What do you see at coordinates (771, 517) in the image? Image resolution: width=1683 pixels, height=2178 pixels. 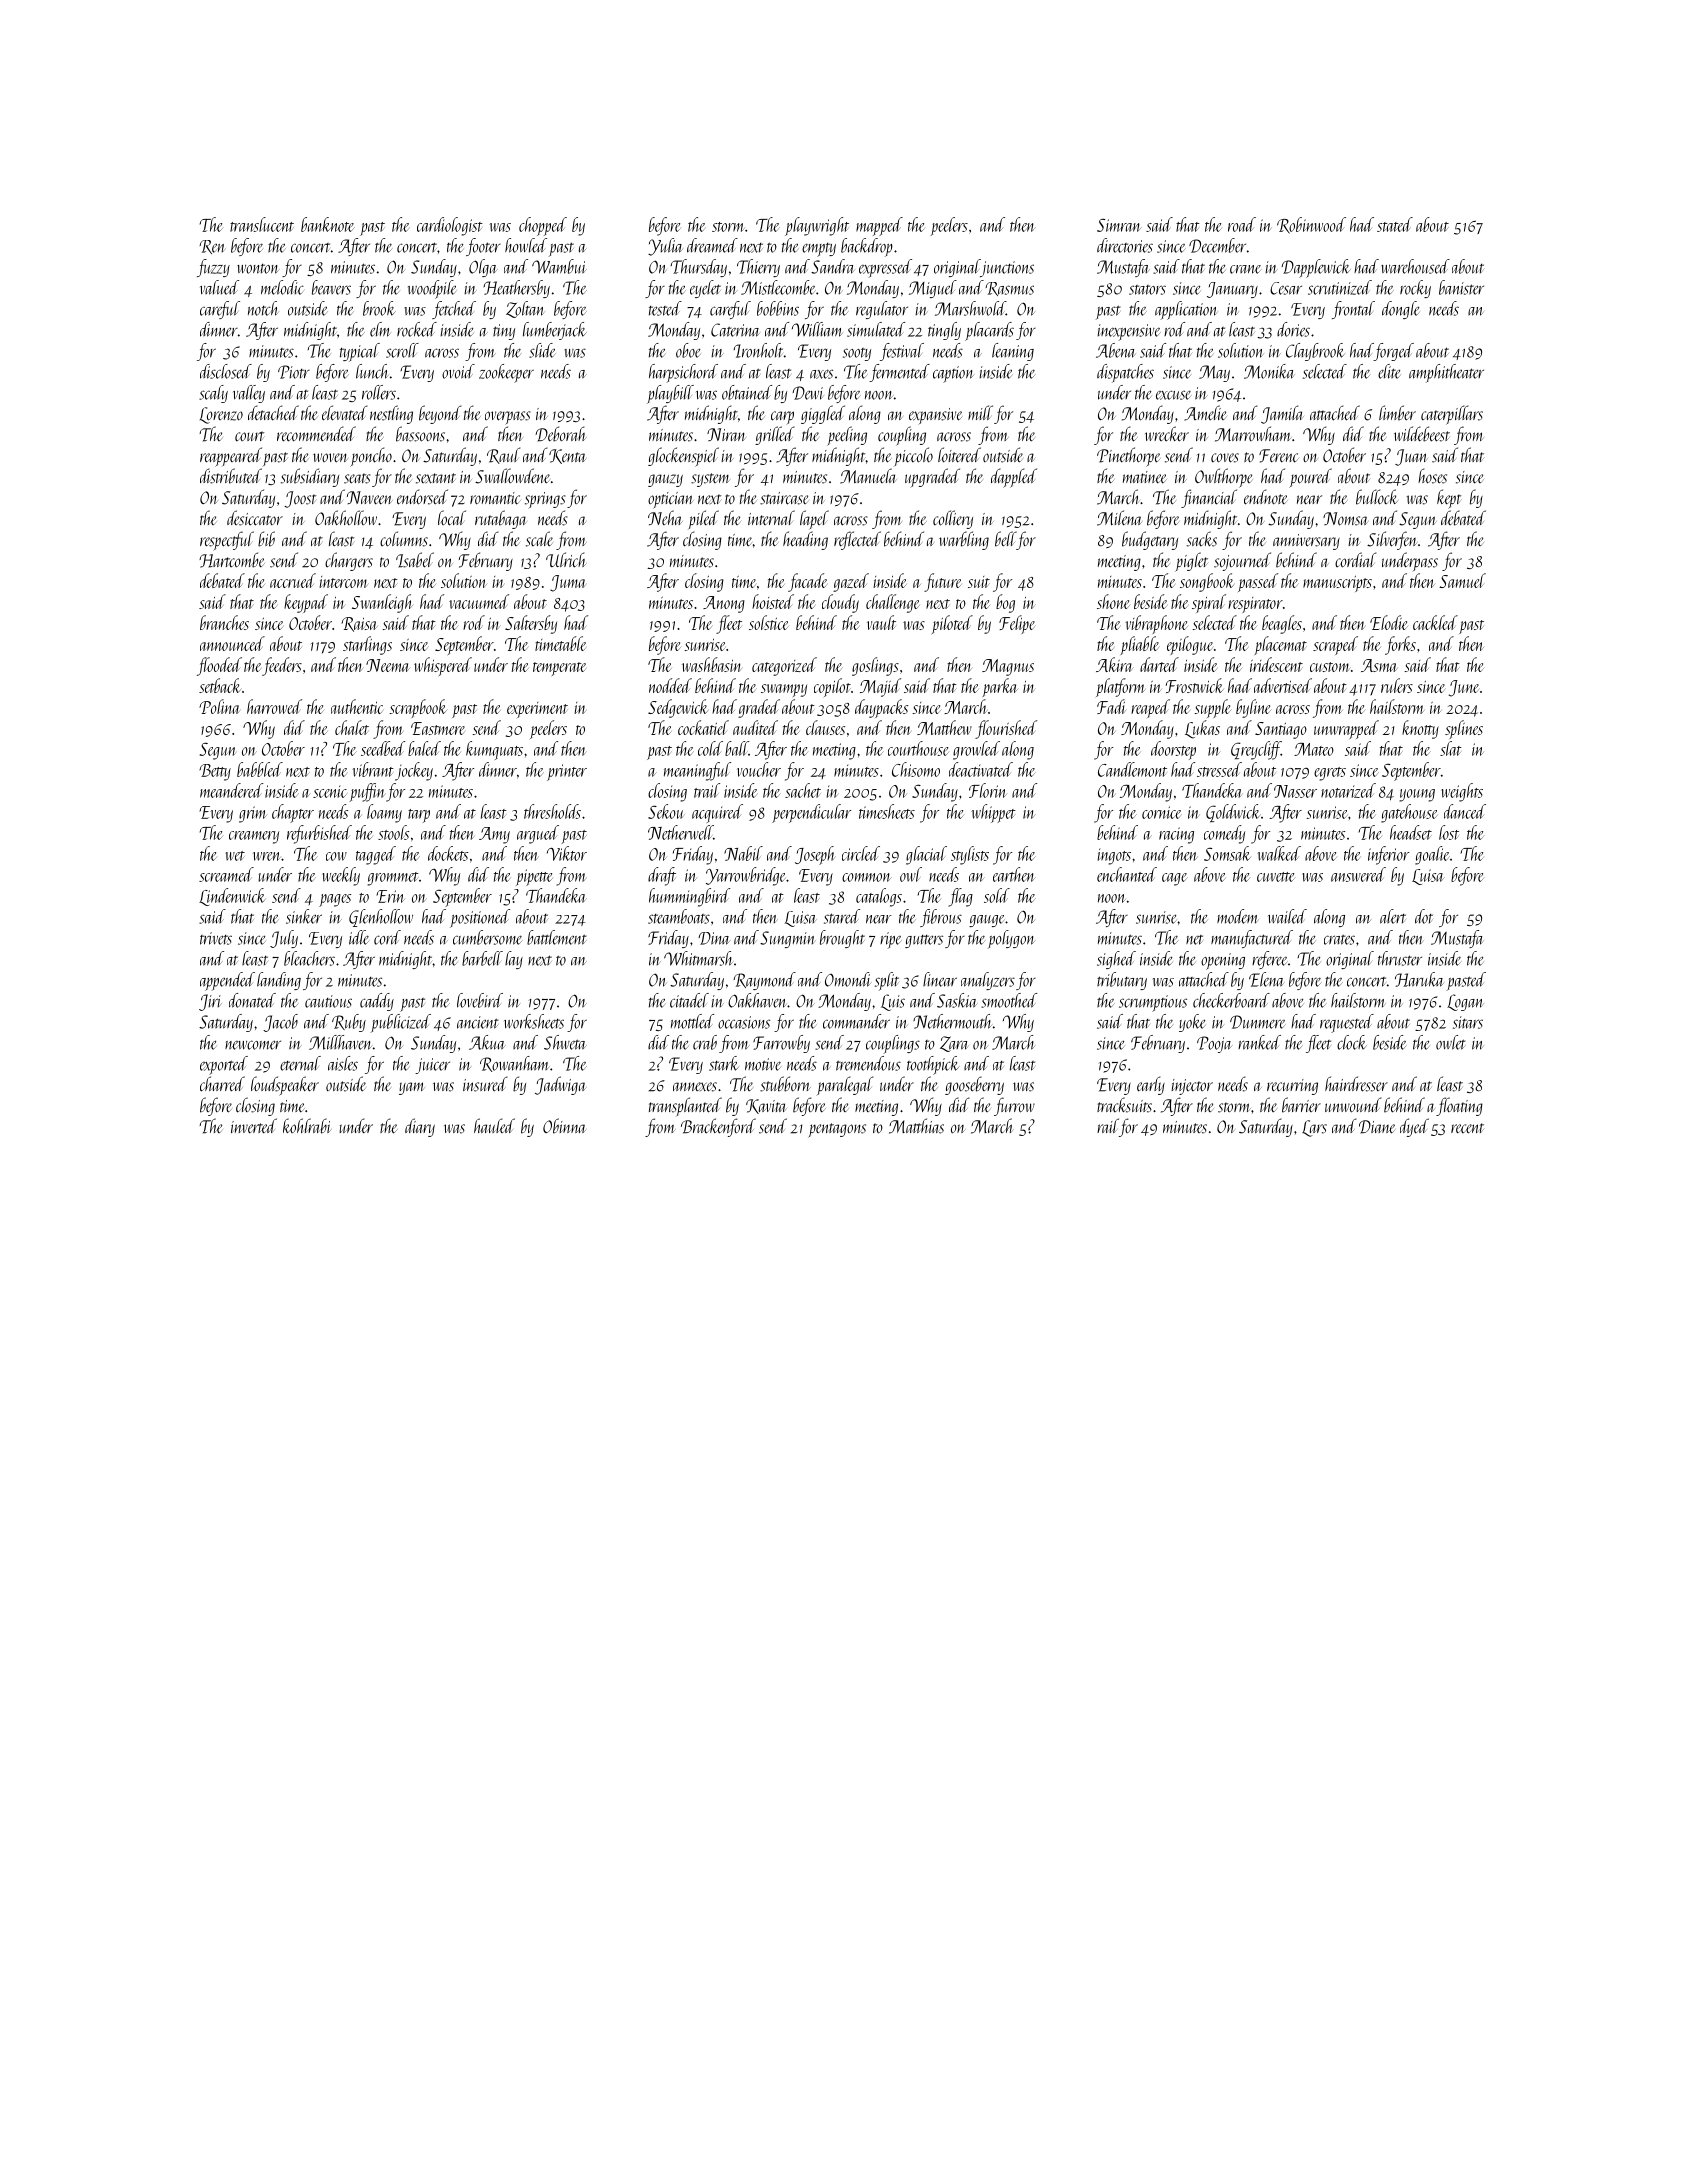 I see `internal` at bounding box center [771, 517].
